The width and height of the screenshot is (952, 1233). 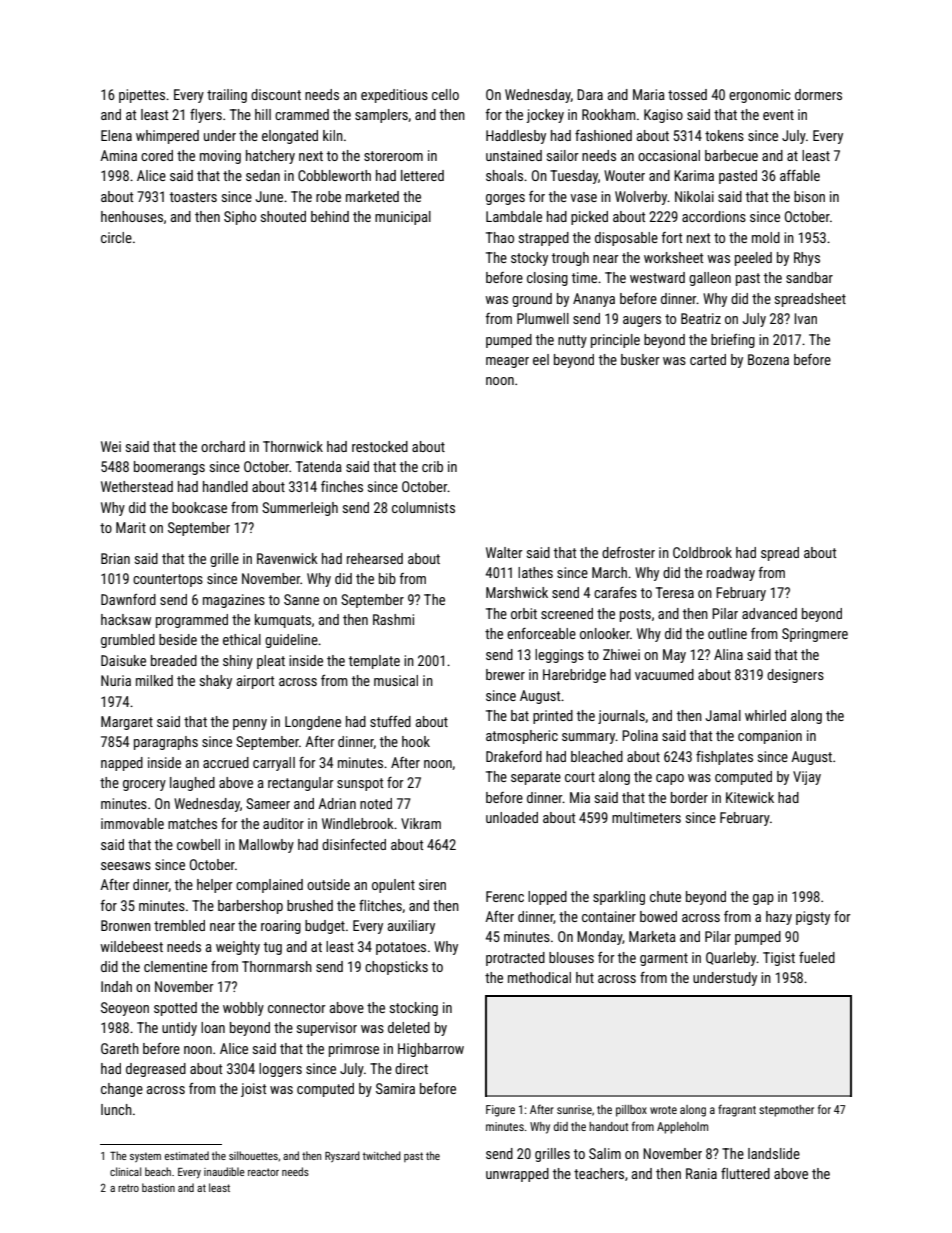 What do you see at coordinates (768, 359) in the screenshot?
I see `Bozena` at bounding box center [768, 359].
